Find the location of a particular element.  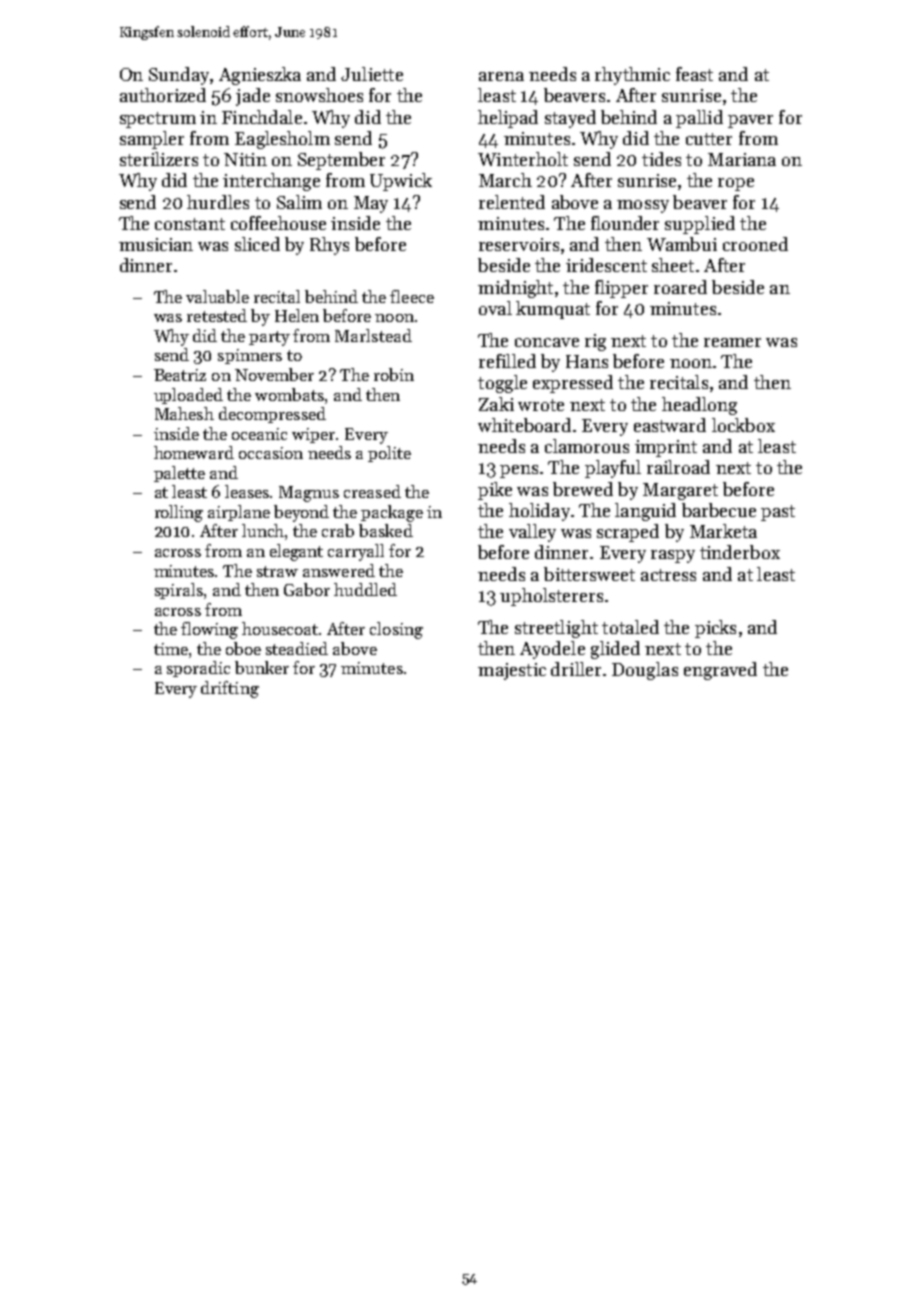

picks is located at coordinates (715, 629).
